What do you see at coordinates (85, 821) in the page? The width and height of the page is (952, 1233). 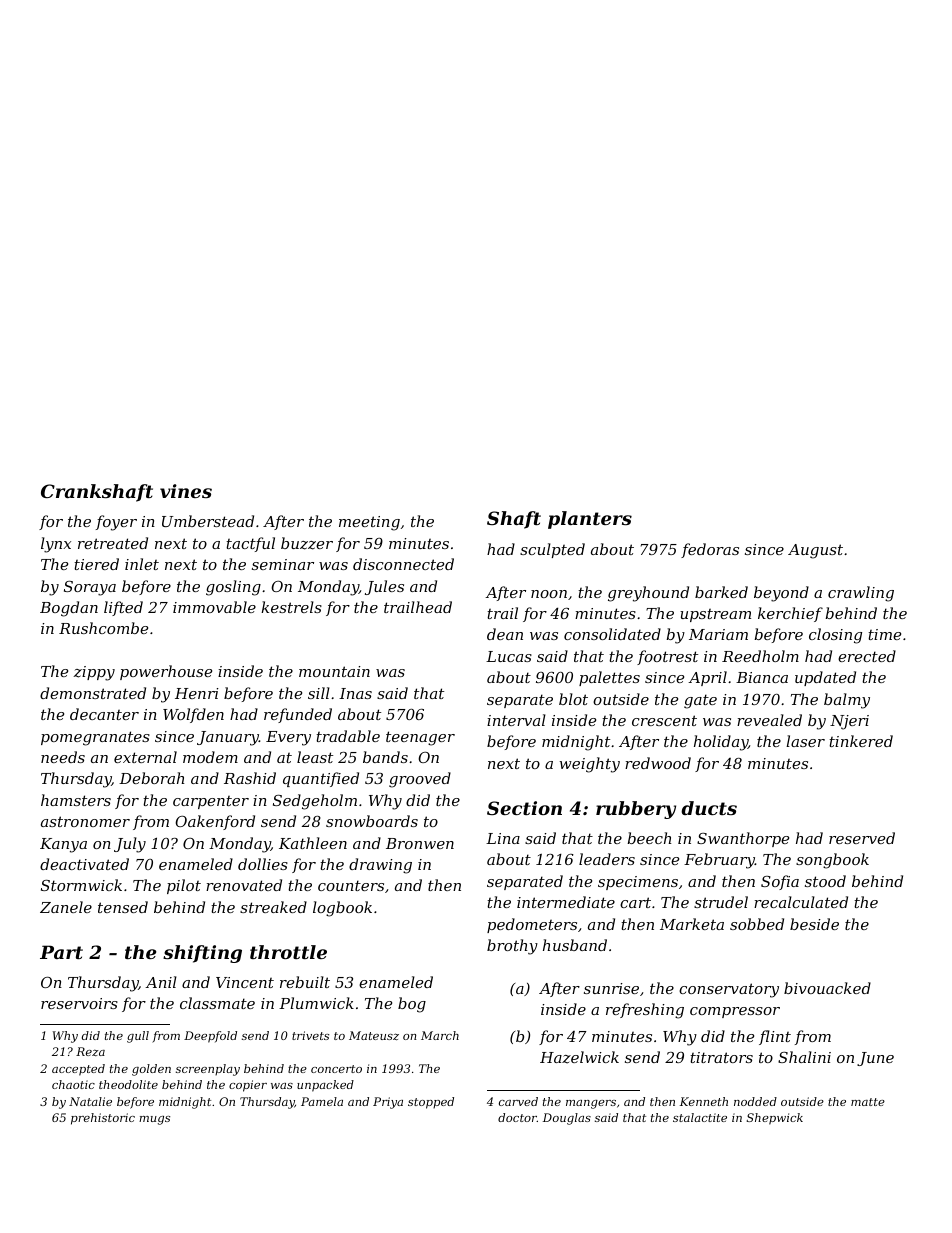 I see `astronomer` at bounding box center [85, 821].
